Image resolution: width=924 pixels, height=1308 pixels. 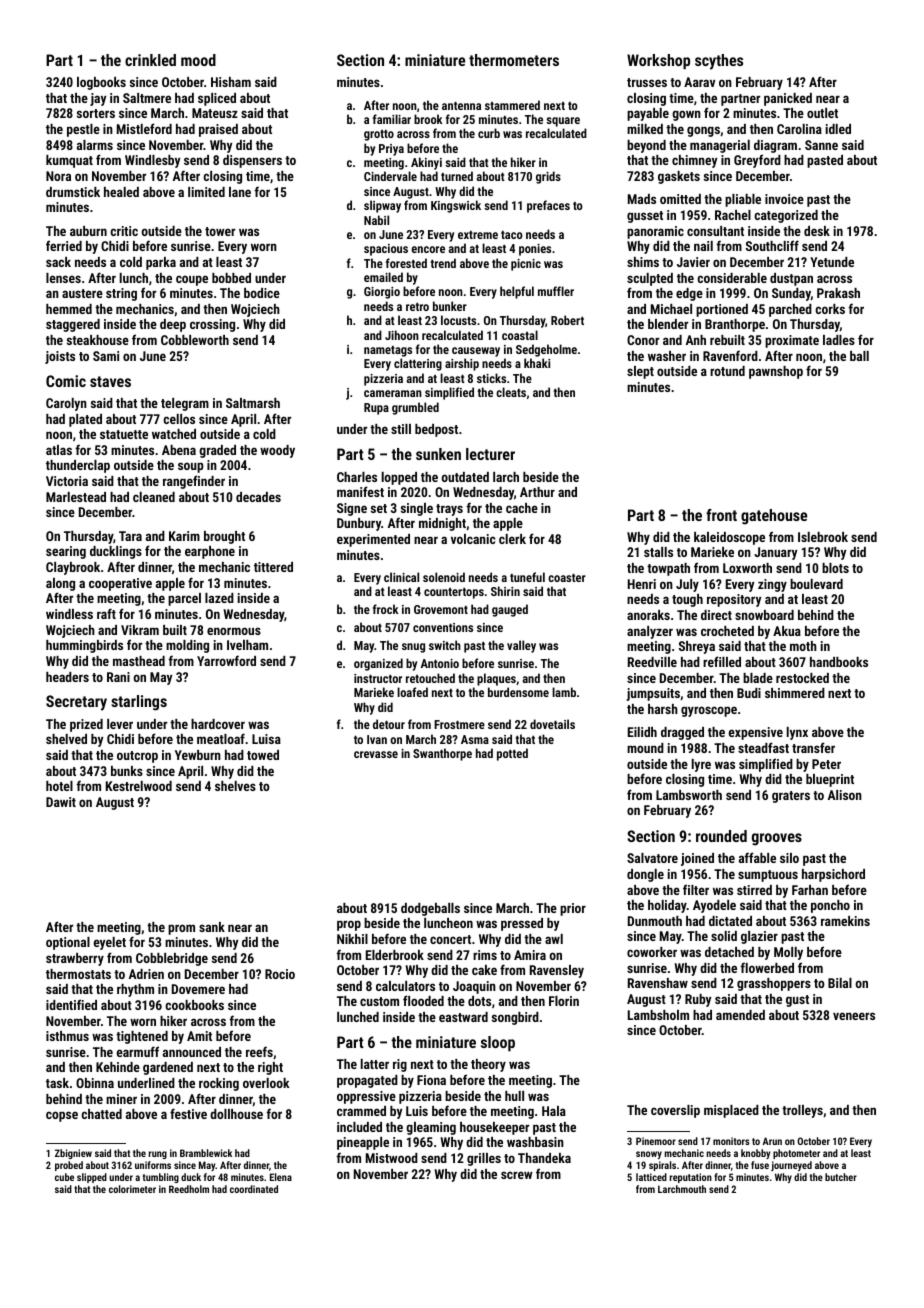 I want to click on handbooks, so click(x=839, y=662).
